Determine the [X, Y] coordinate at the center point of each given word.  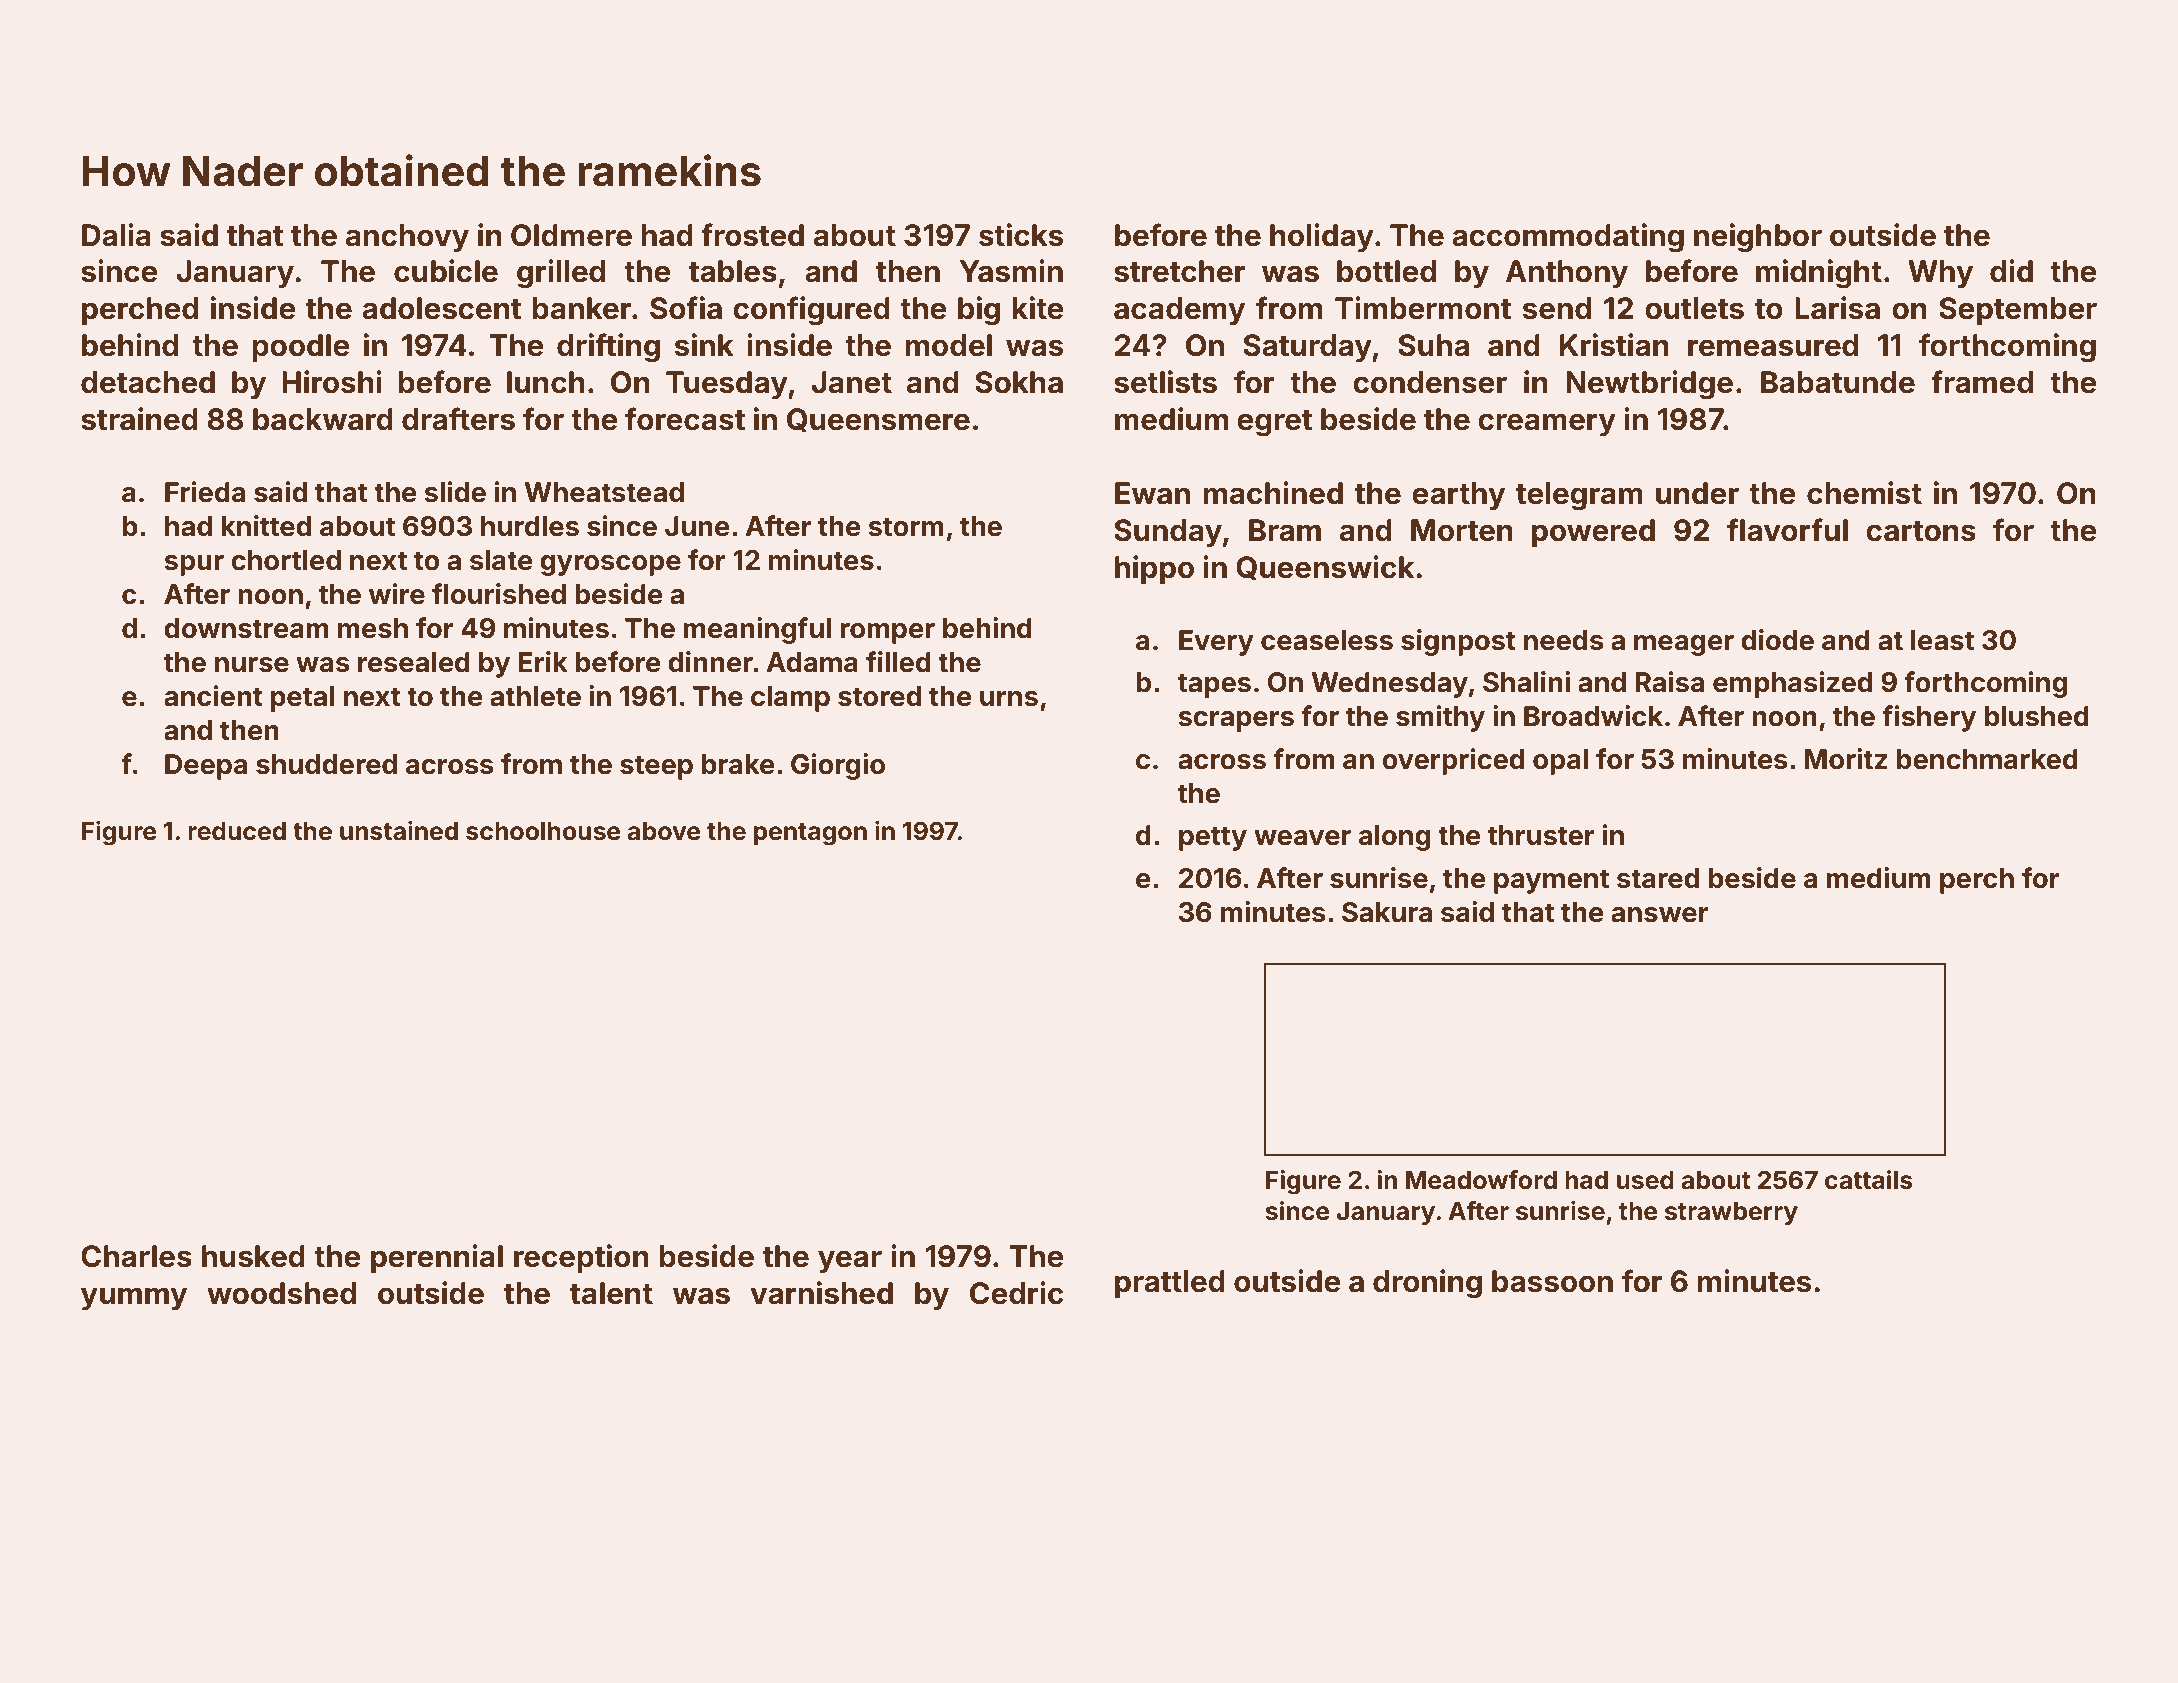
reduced [237, 831]
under [1697, 493]
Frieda [205, 492]
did [2011, 271]
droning [1427, 1284]
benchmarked [1987, 759]
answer [1660, 915]
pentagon [810, 834]
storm [906, 527]
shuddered [326, 764]
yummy [134, 1298]
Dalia [116, 235]
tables [733, 271]
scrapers [1236, 721]
